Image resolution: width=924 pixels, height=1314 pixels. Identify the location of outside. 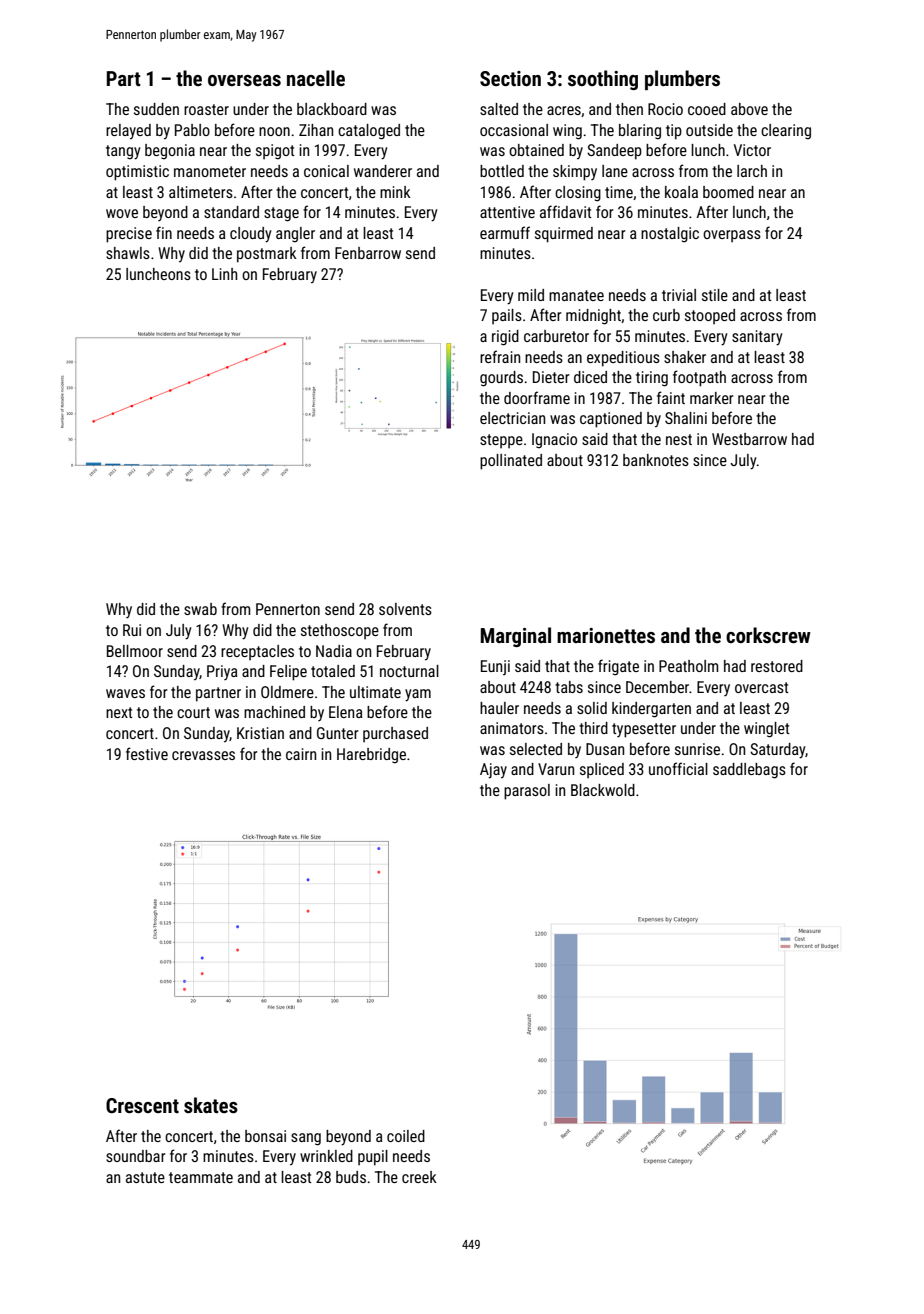
(709, 130).
